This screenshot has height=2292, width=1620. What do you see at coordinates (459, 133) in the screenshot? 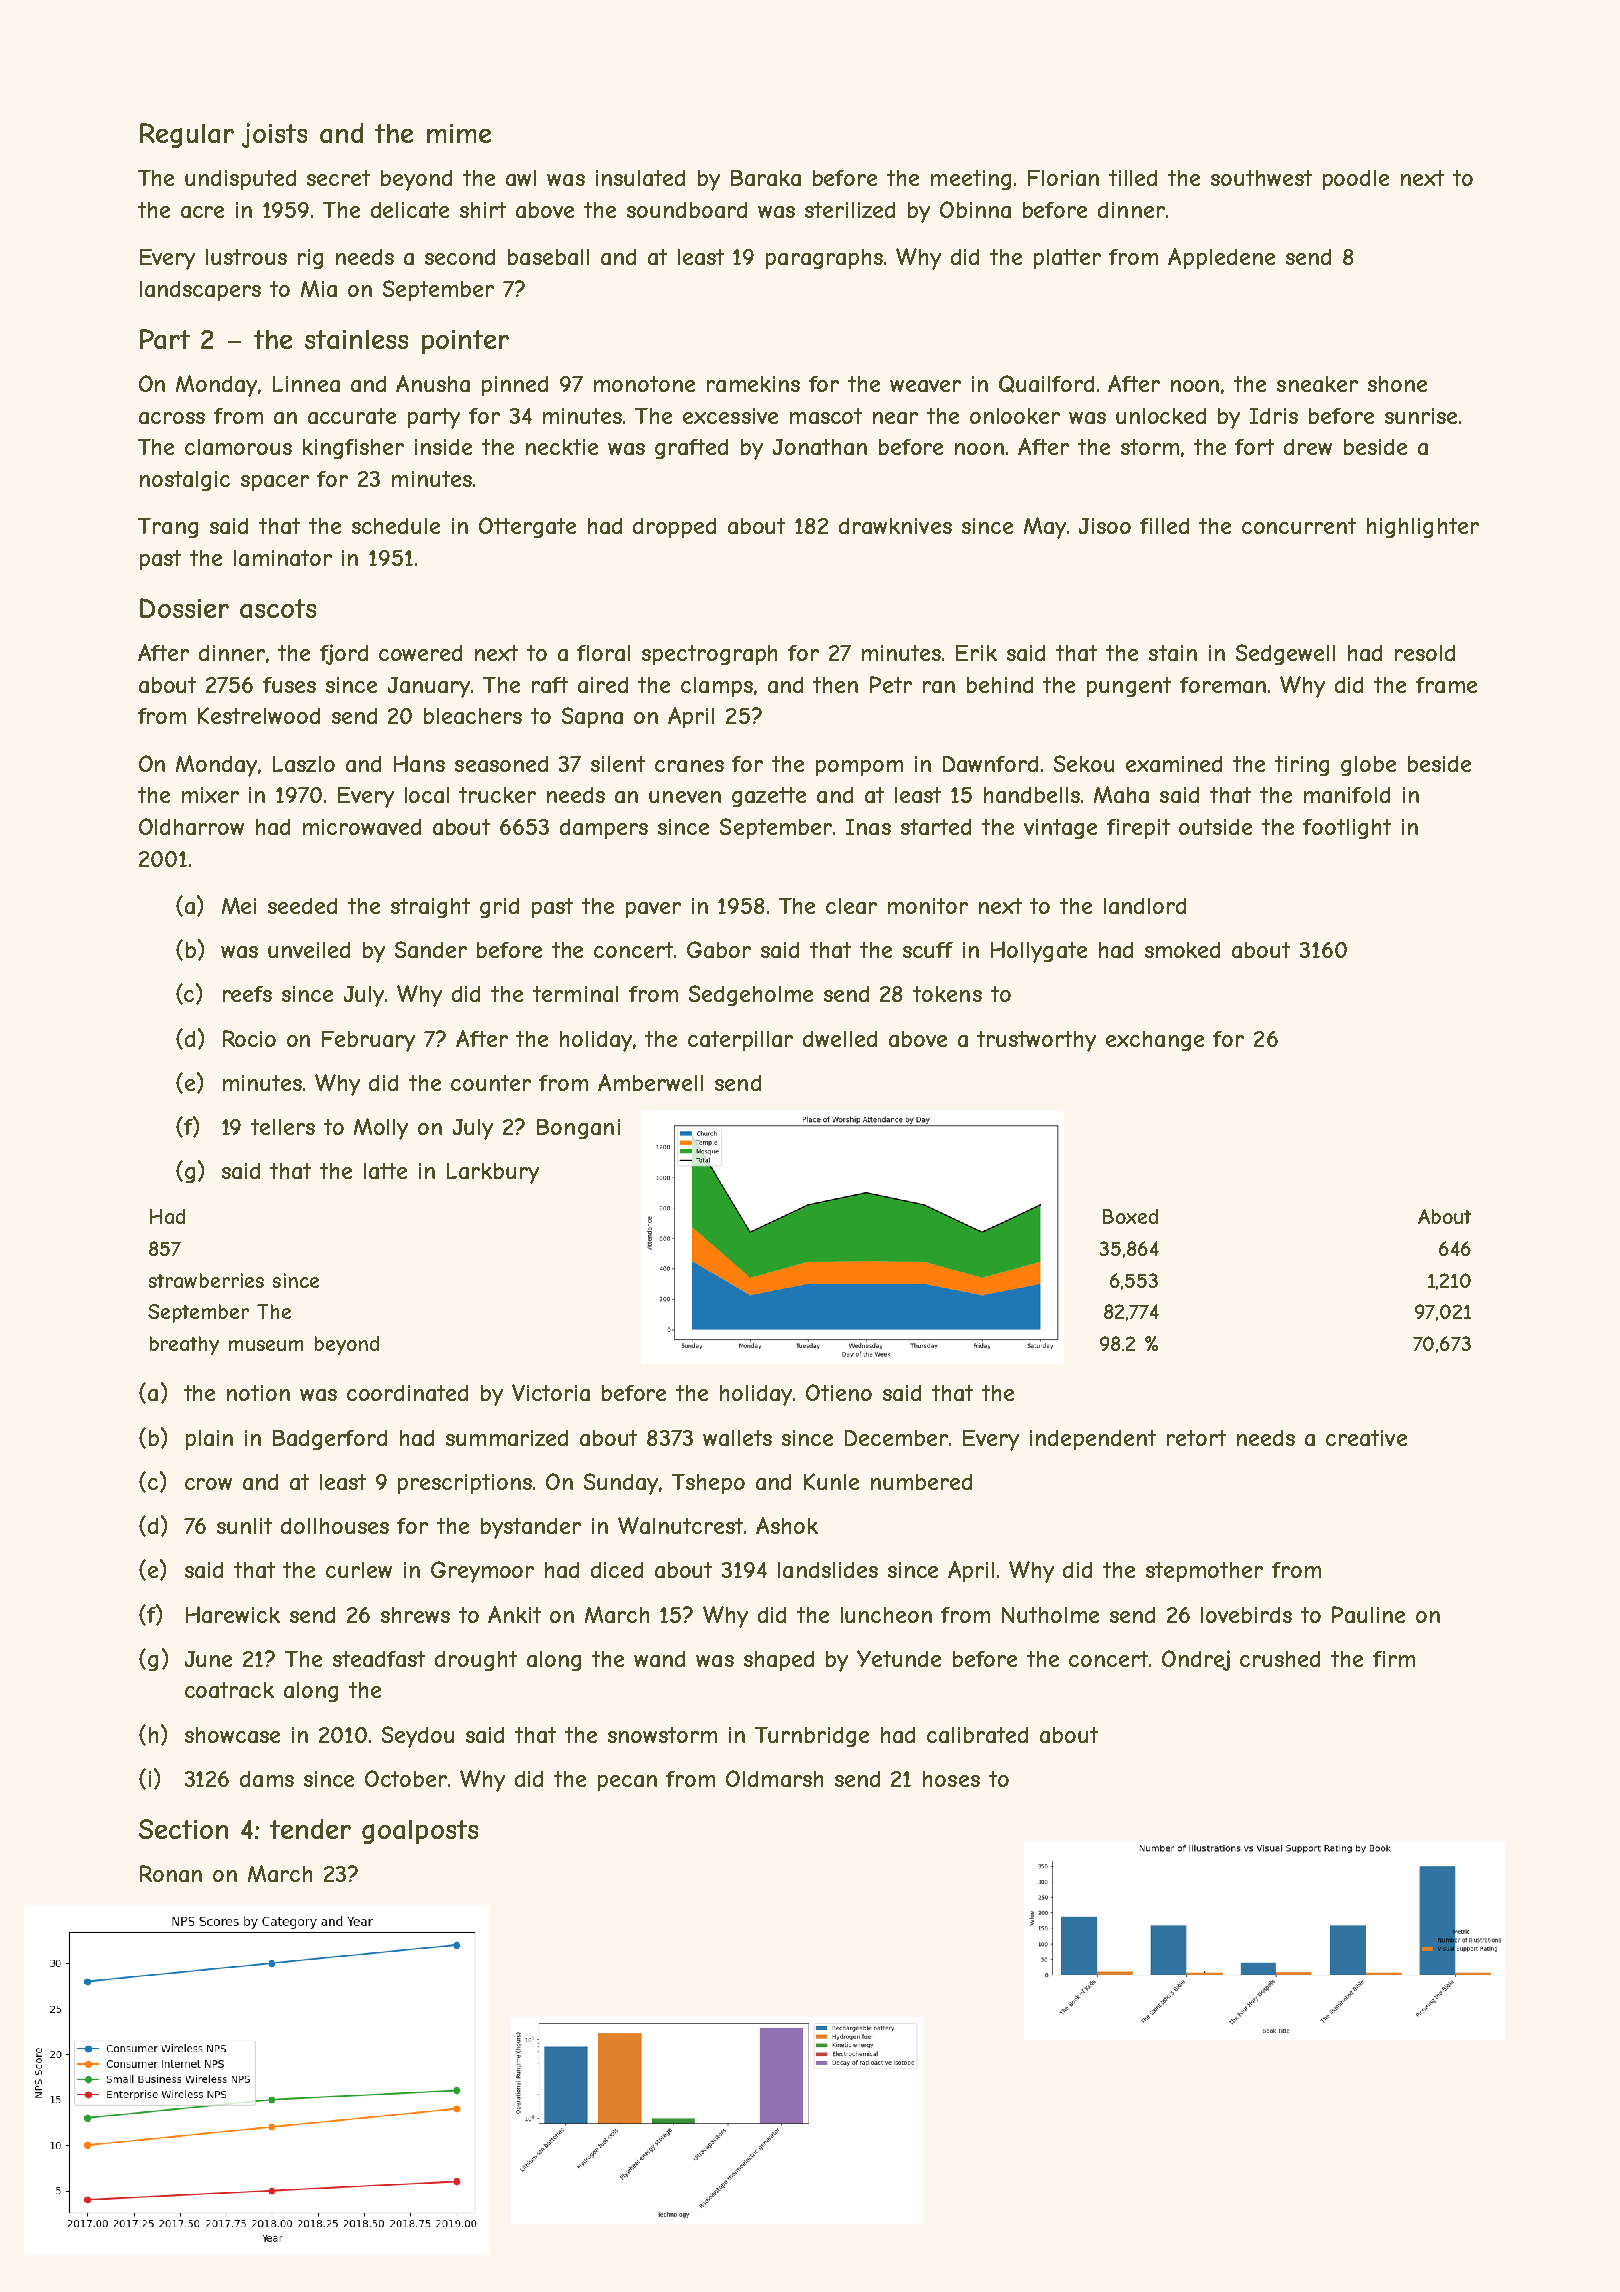
I see `mime` at bounding box center [459, 133].
